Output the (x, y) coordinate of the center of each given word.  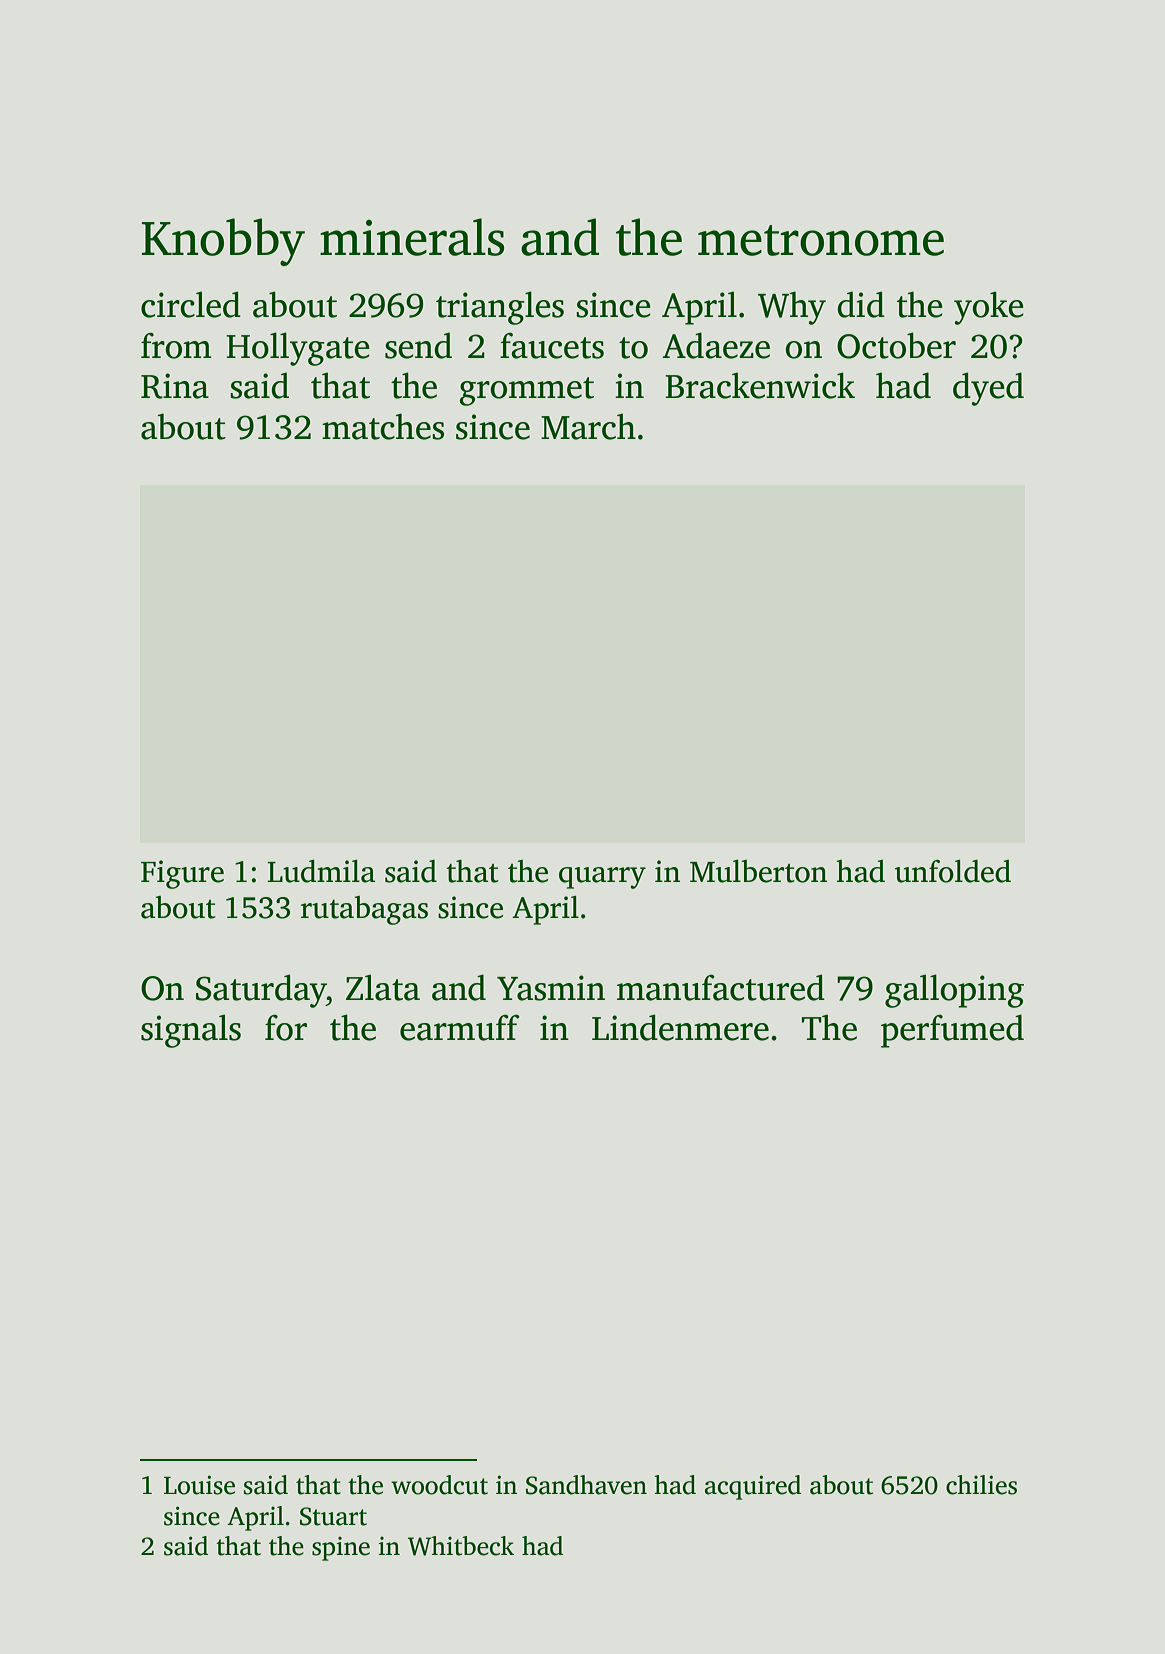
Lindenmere (680, 1027)
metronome (821, 240)
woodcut (439, 1485)
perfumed (952, 1031)
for (286, 1027)
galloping (954, 991)
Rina (175, 386)
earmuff (460, 1027)
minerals (412, 237)
